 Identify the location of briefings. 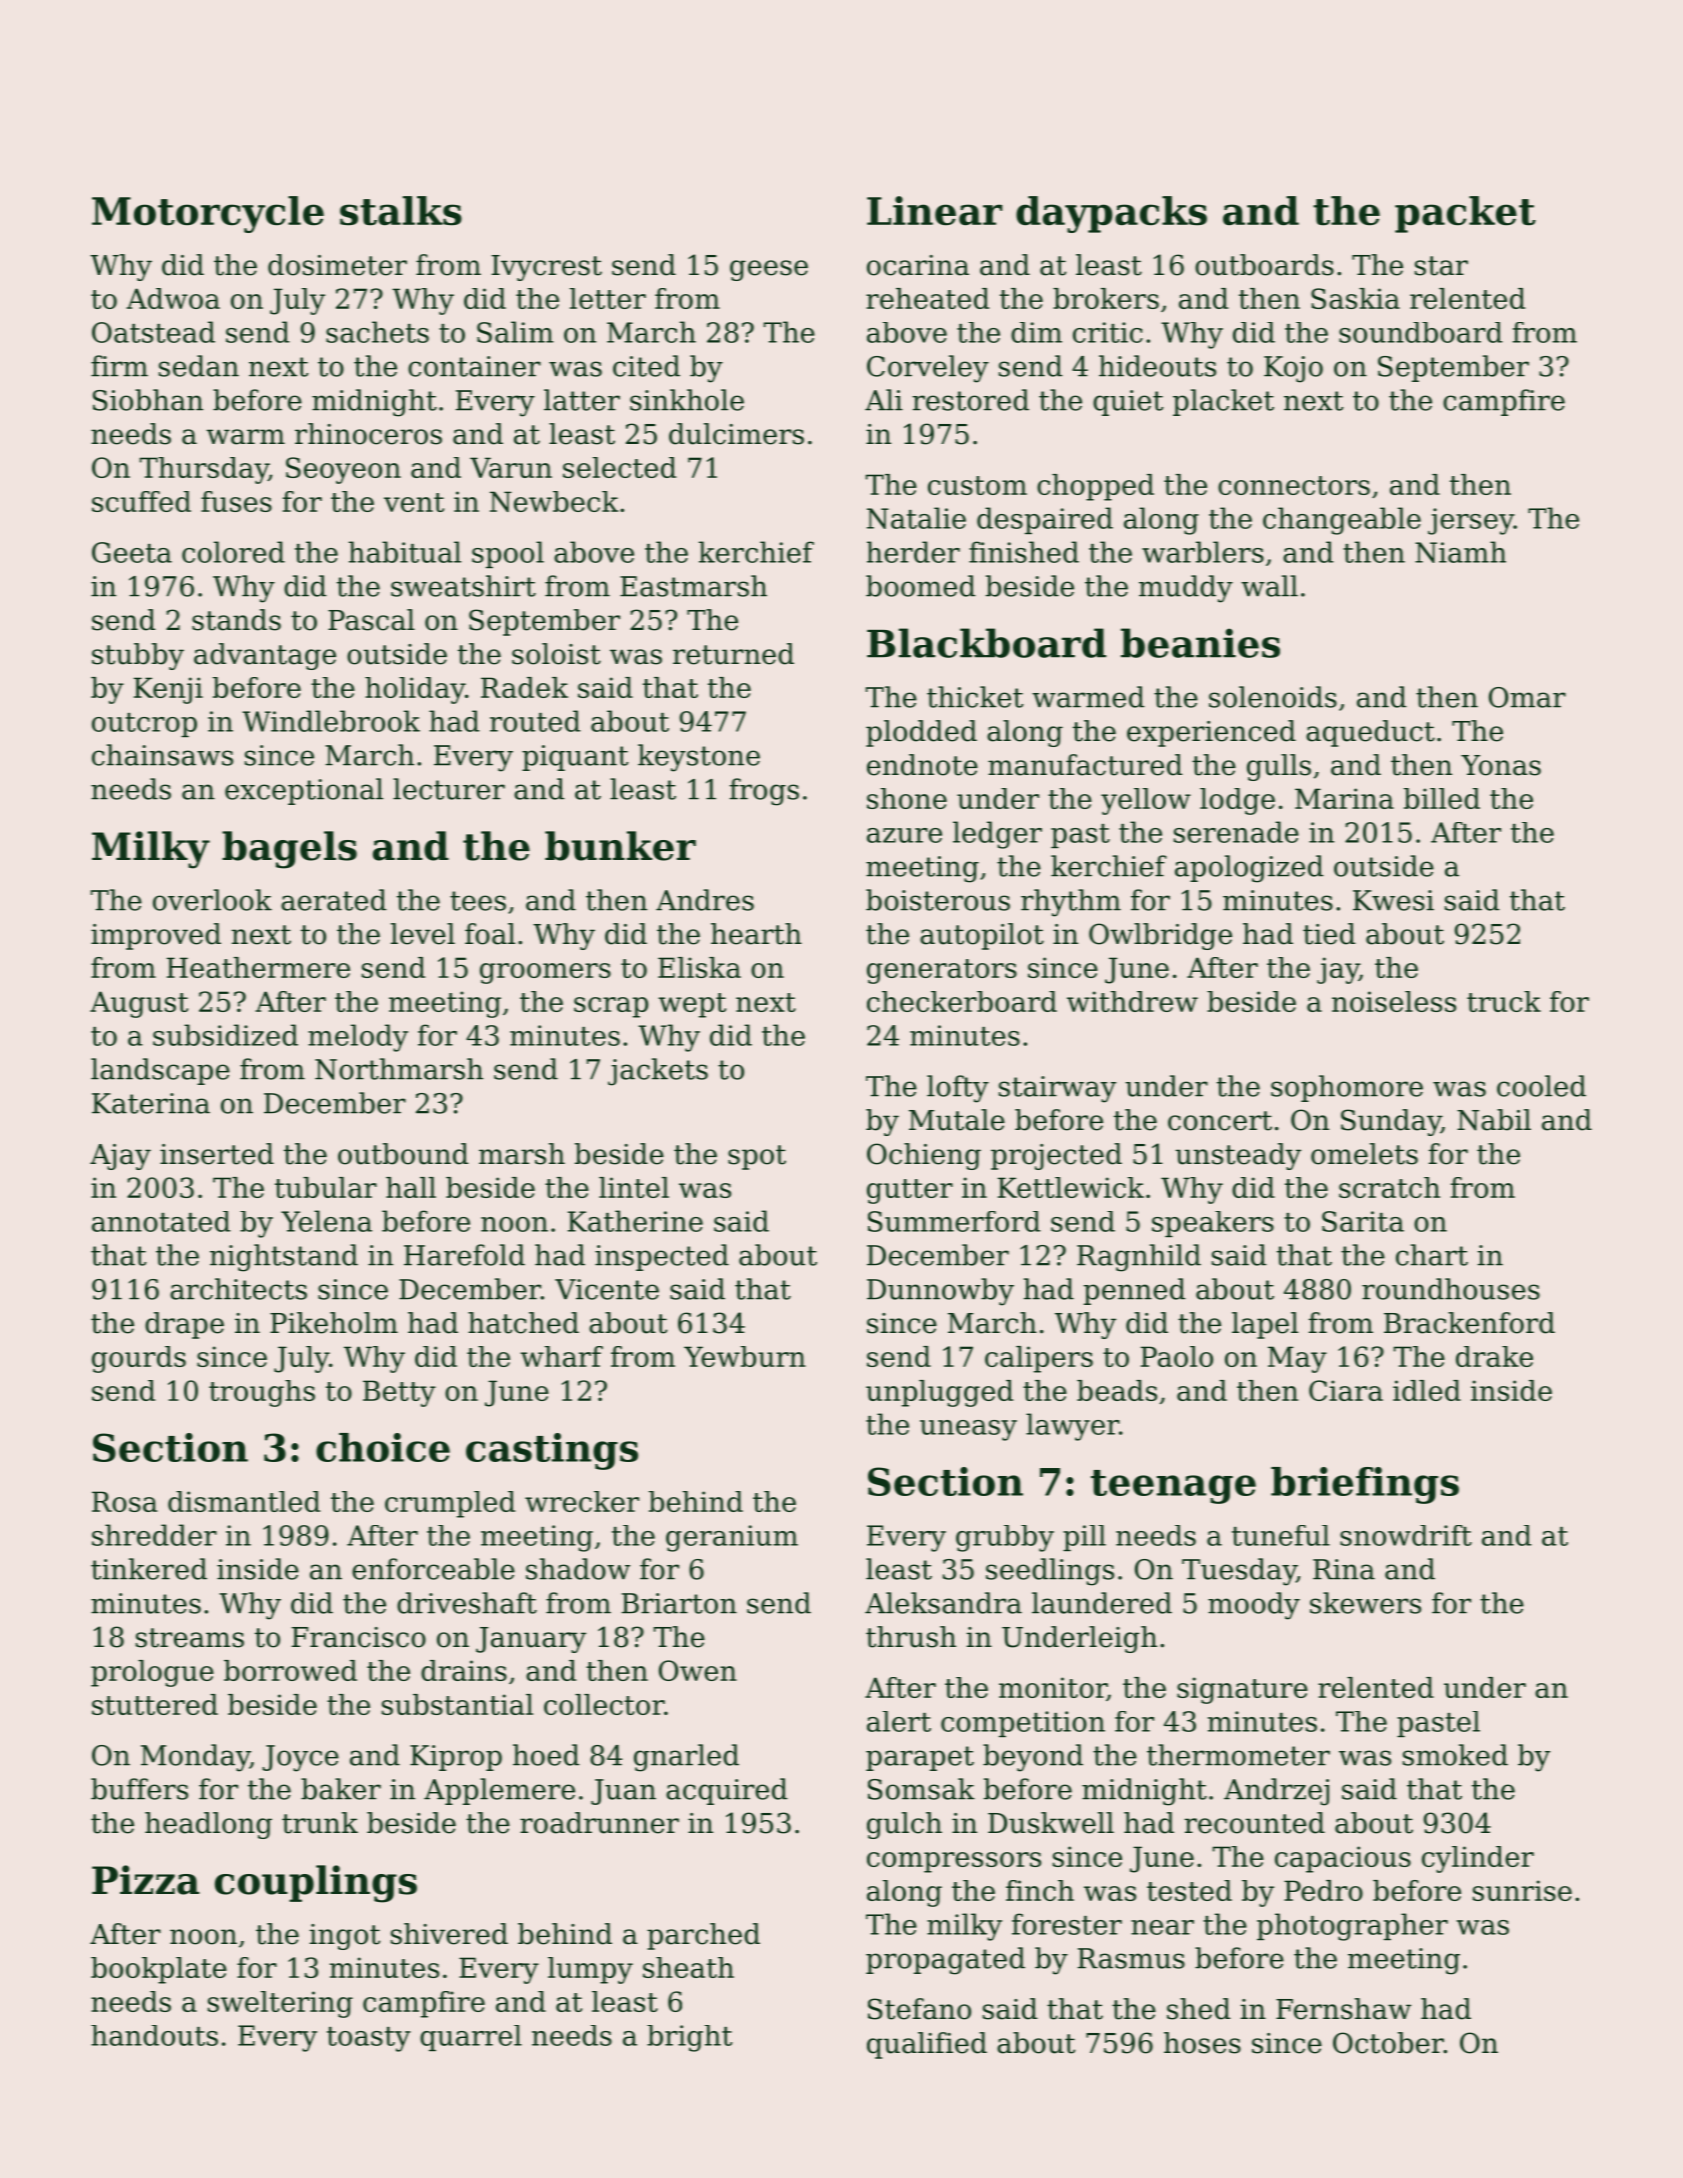
(1365, 1485).
